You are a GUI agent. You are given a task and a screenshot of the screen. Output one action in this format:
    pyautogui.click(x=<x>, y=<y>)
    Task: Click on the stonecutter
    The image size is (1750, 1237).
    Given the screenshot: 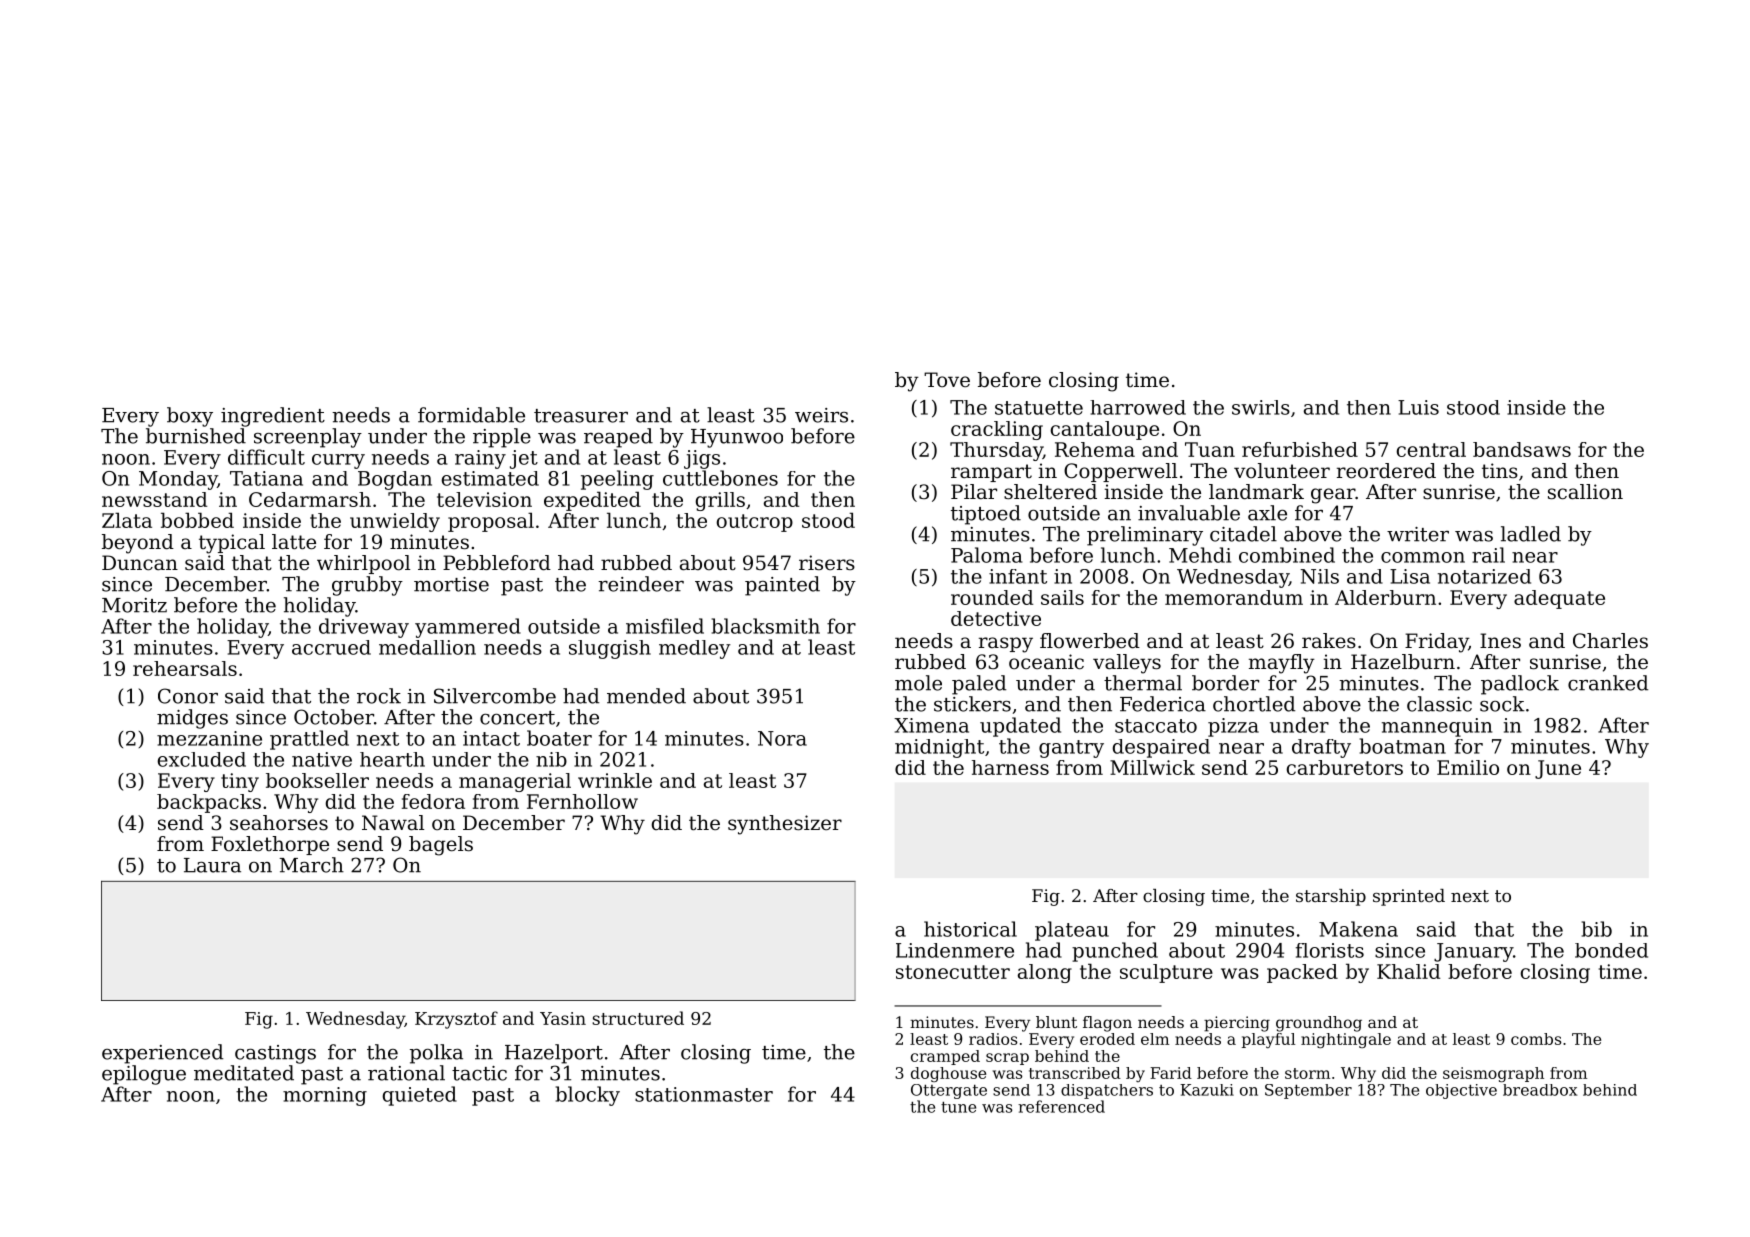 What is the action you would take?
    pyautogui.click(x=953, y=972)
